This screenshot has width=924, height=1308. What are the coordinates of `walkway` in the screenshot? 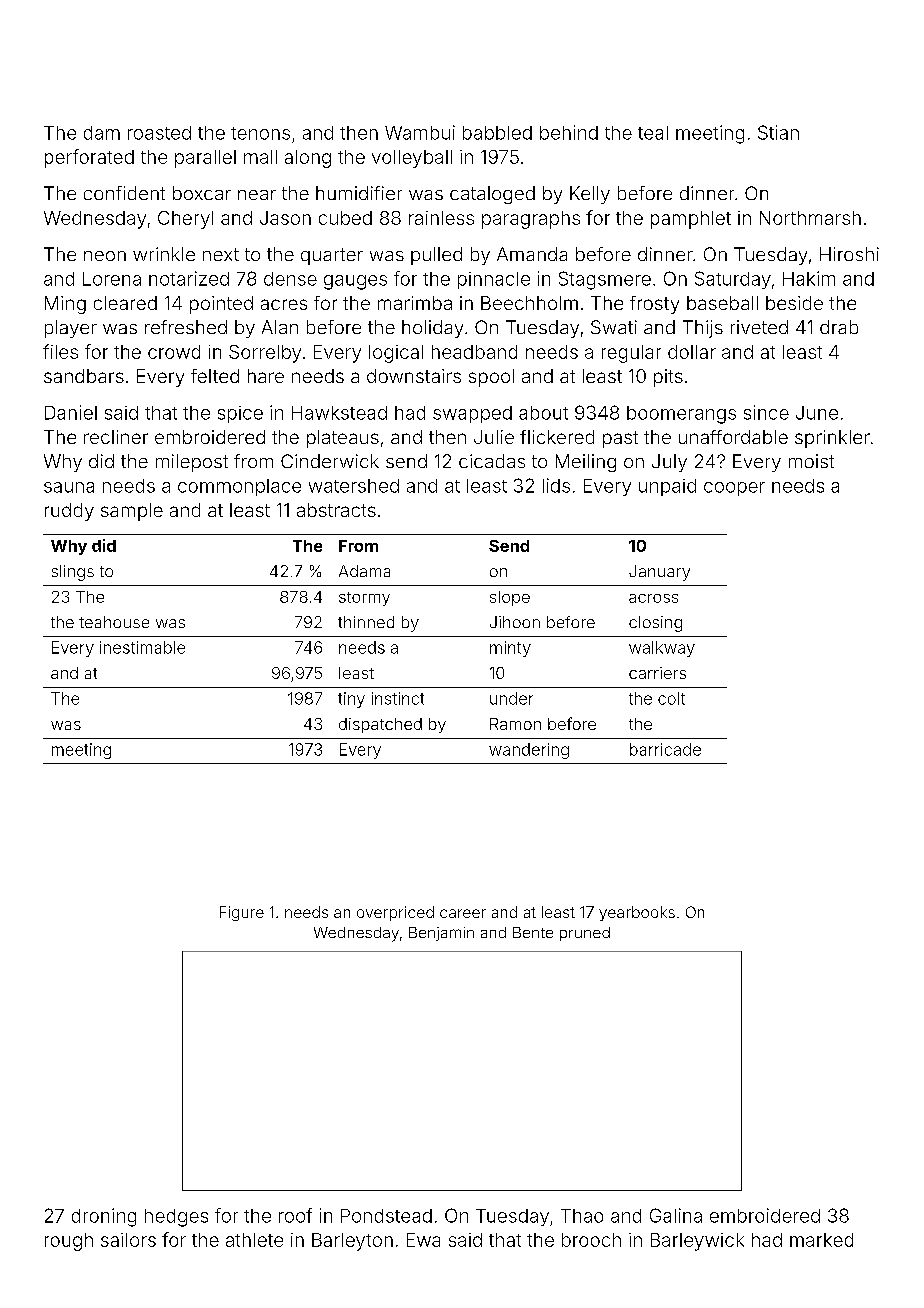 It's located at (662, 649).
